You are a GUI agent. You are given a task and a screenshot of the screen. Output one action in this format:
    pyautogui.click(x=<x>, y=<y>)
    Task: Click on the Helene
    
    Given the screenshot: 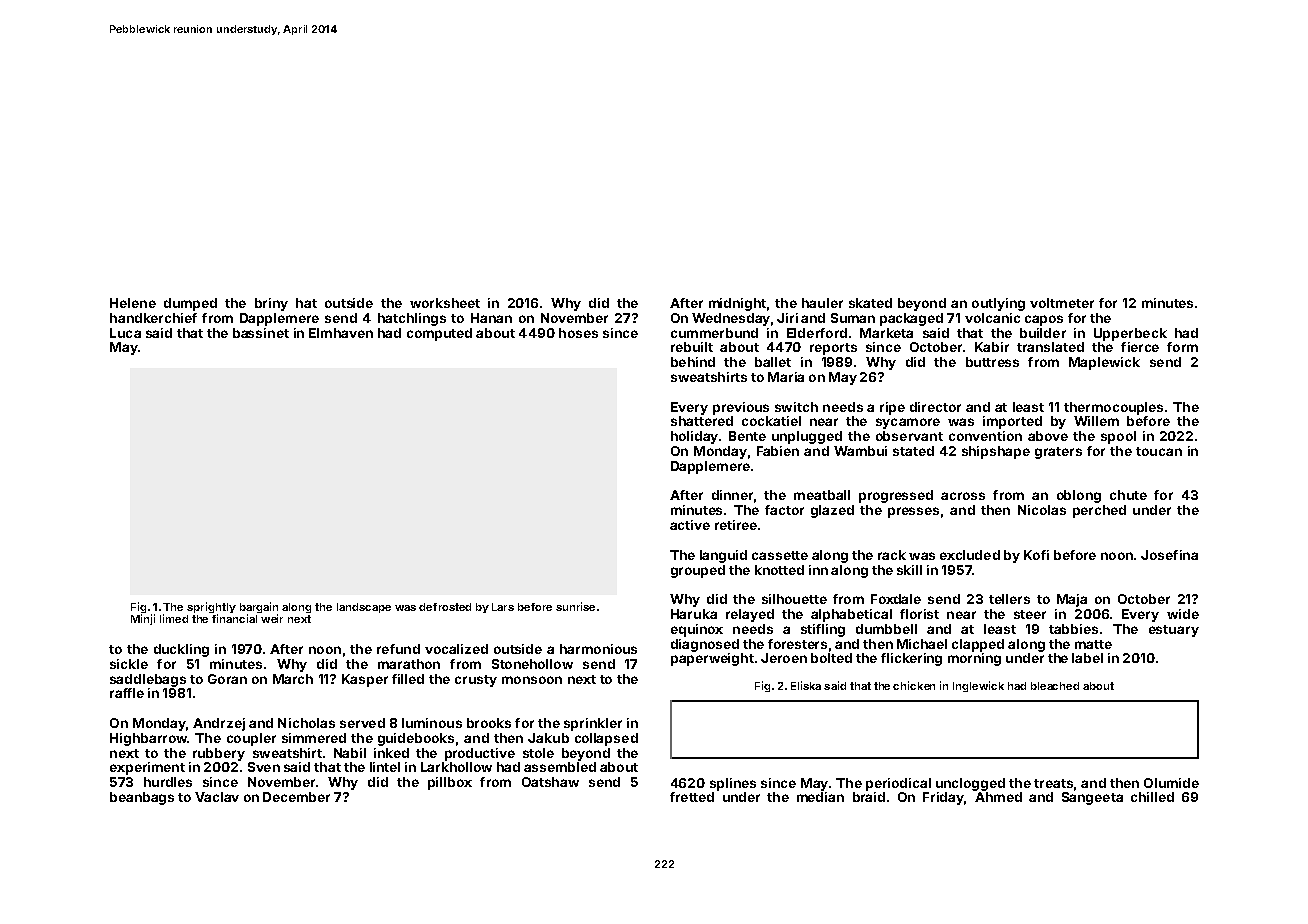 What is the action you would take?
    pyautogui.click(x=133, y=303)
